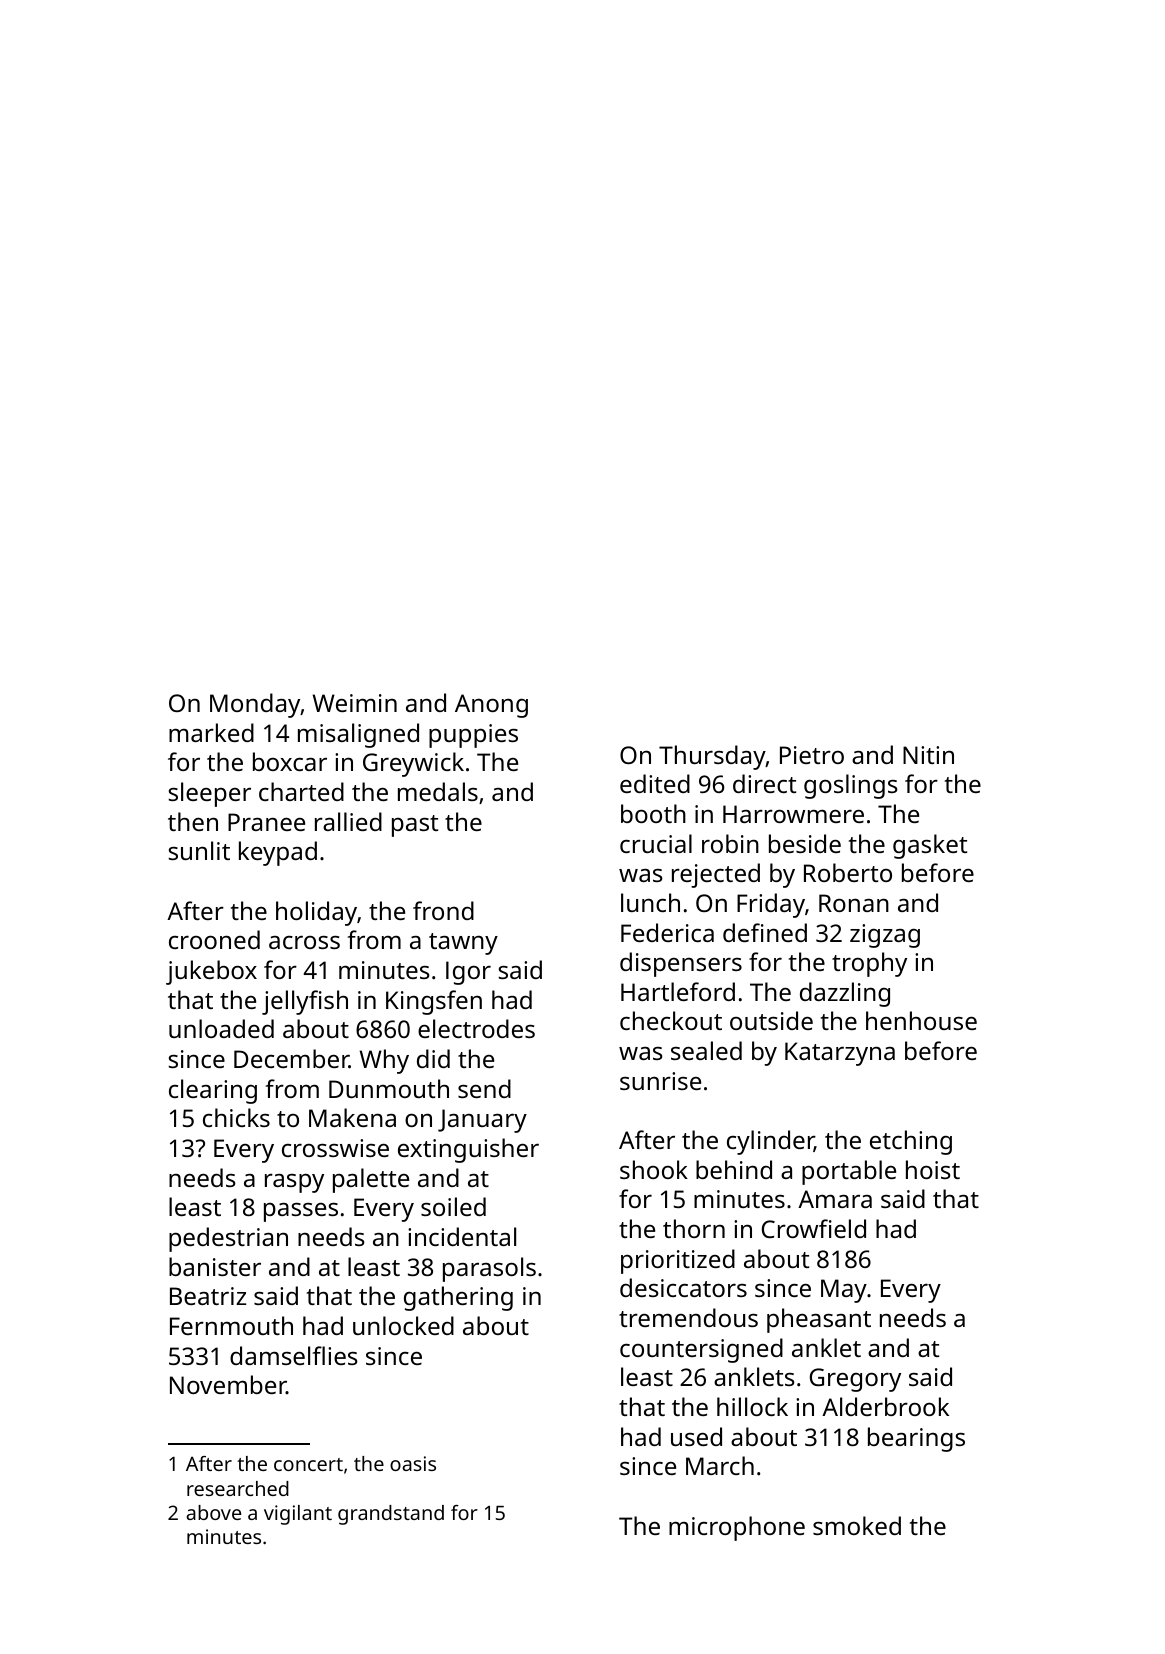 This image has height=1654, width=1165. Describe the element at coordinates (335, 1148) in the image. I see `crosswise` at that location.
